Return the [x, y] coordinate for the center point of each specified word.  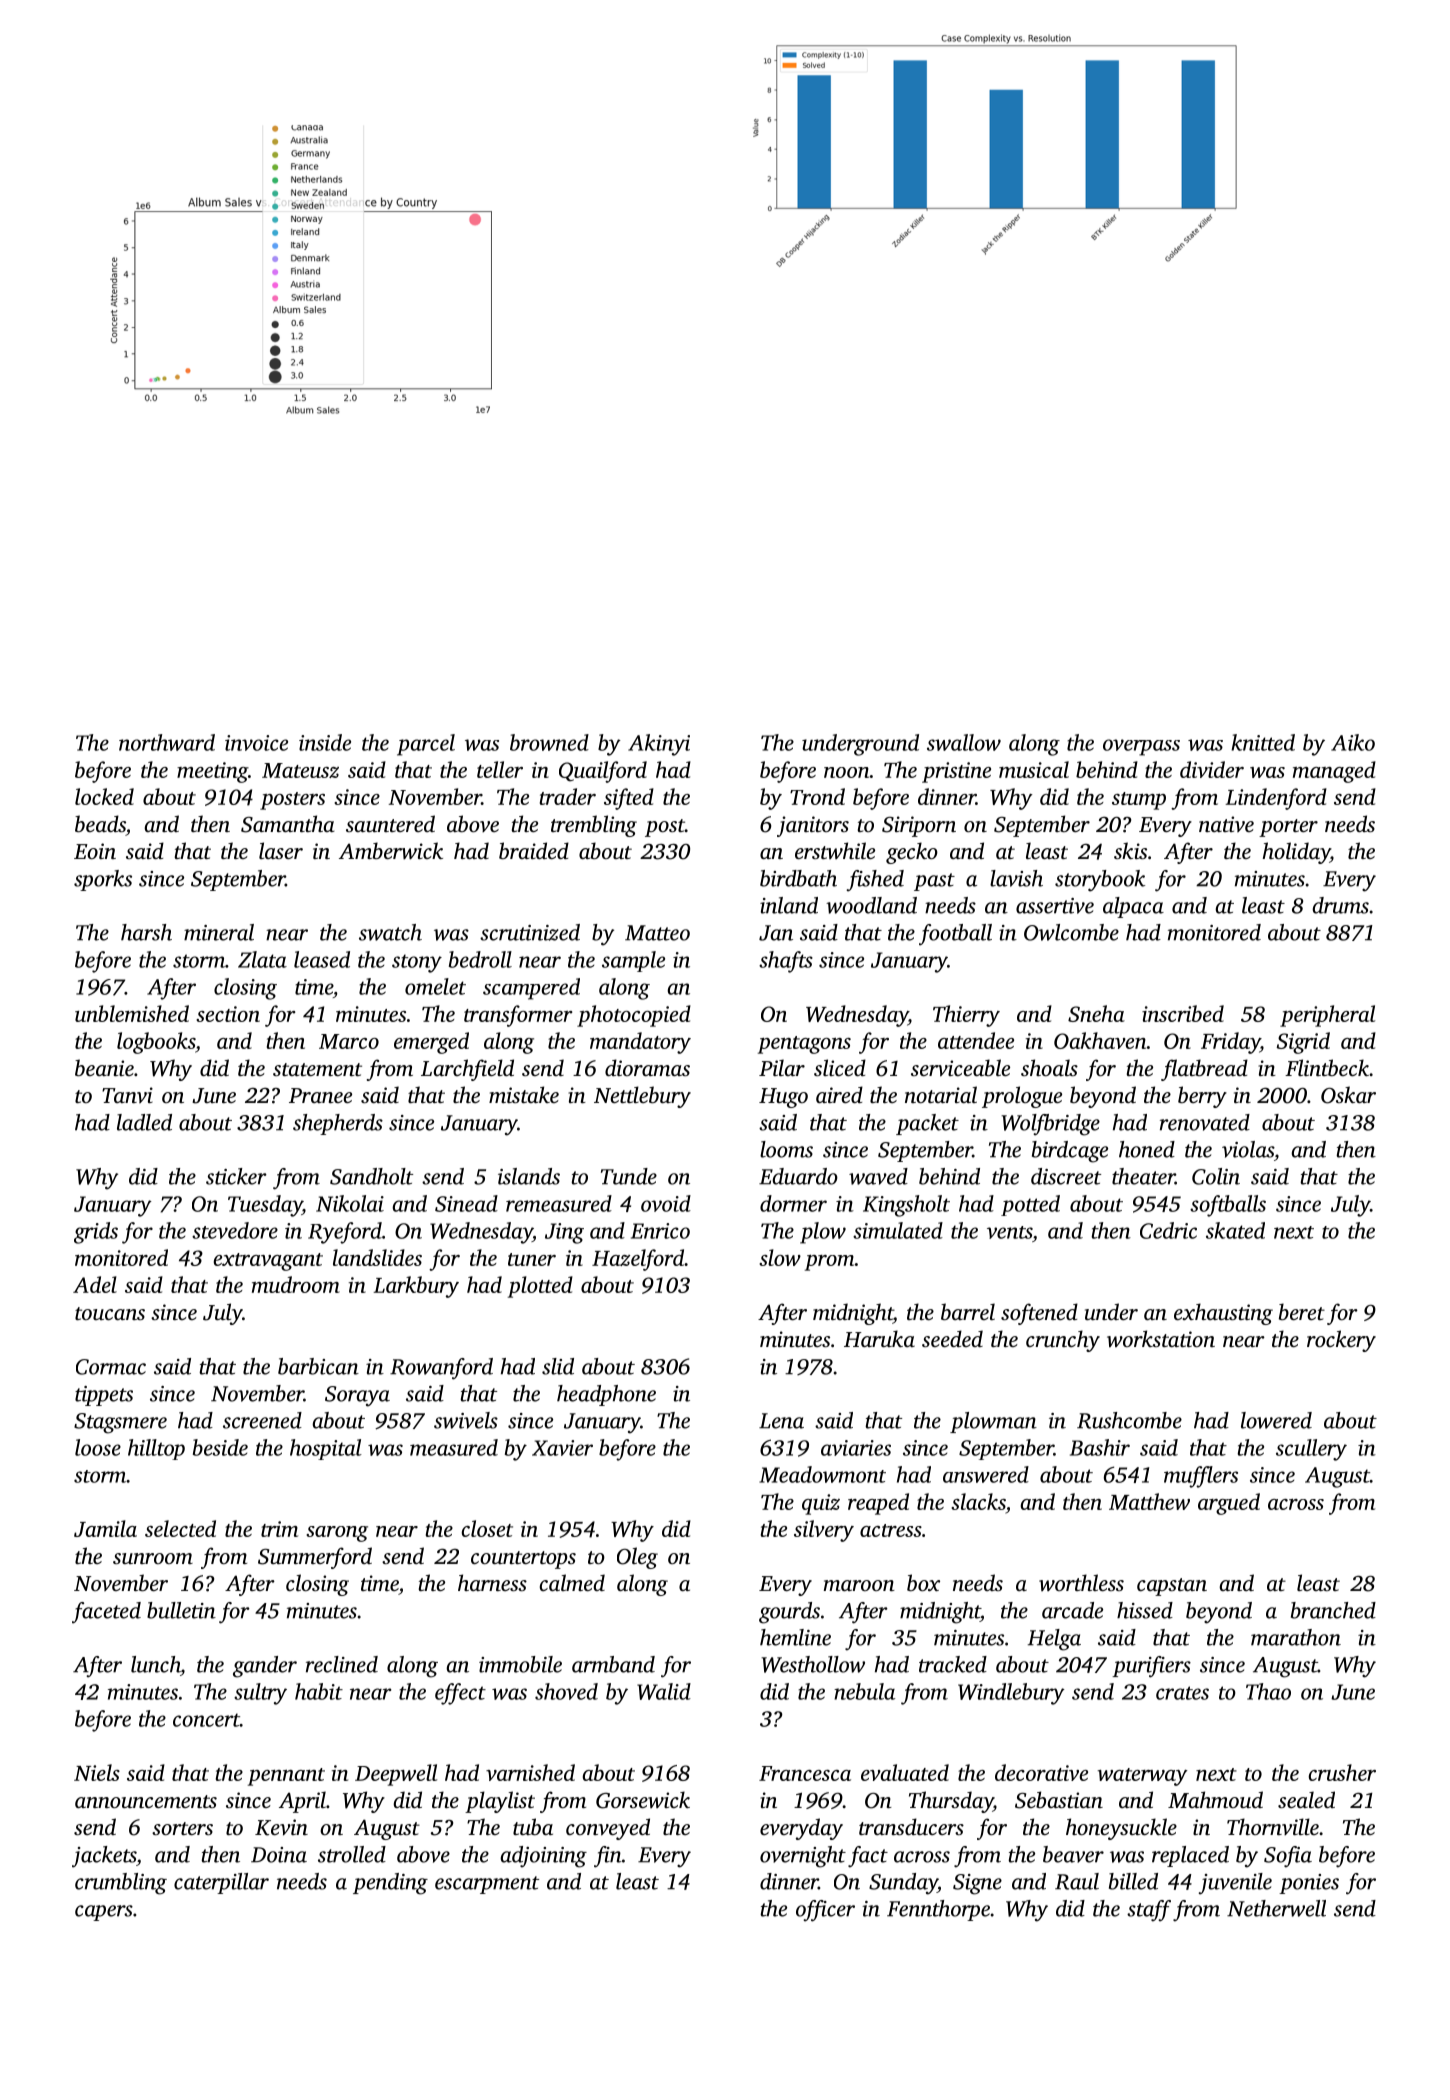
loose [98, 1447]
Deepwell [396, 1775]
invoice [256, 743]
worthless [1081, 1582]
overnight [803, 1857]
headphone [606, 1395]
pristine [956, 772]
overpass [1141, 747]
